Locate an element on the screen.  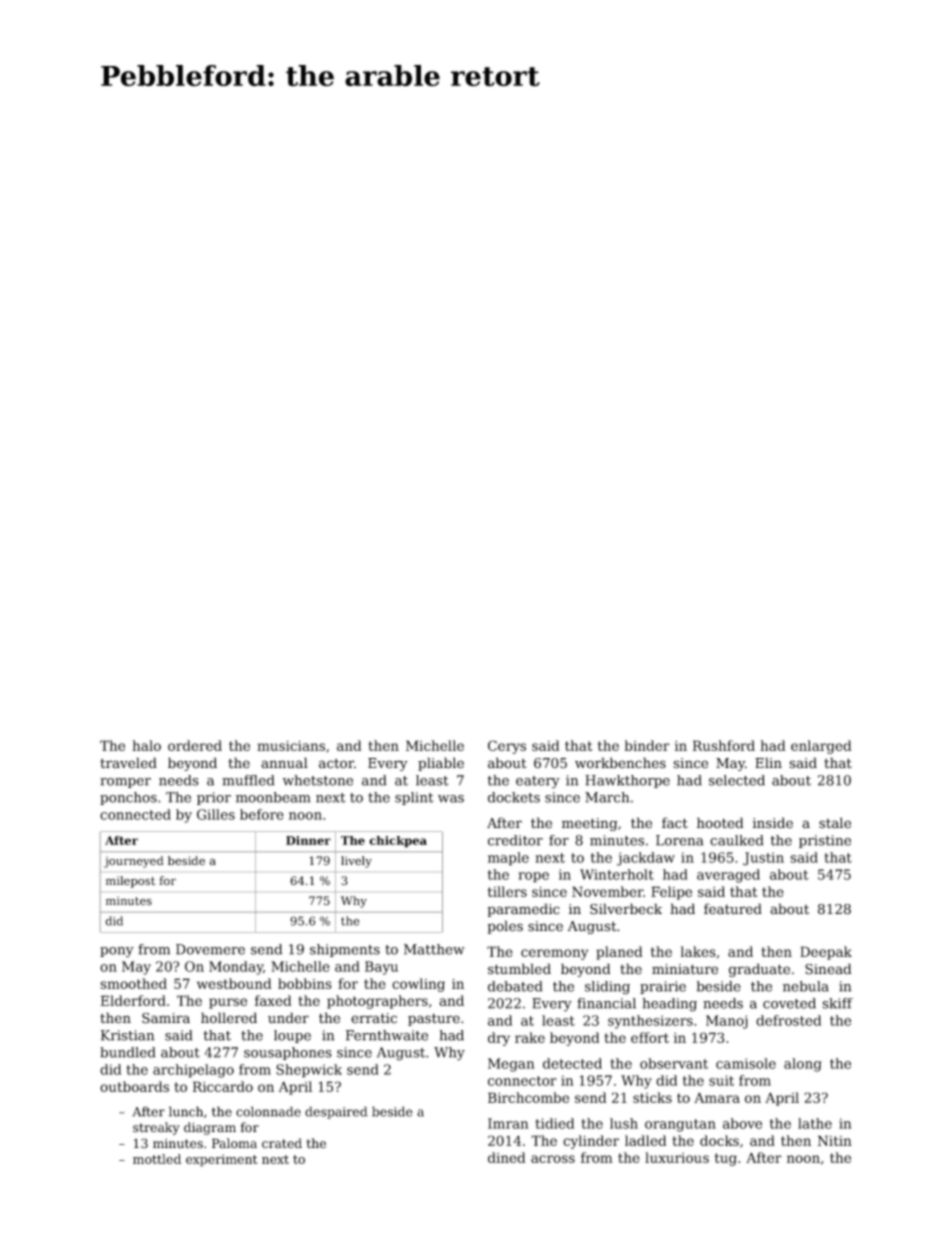
Gilles is located at coordinates (216, 814).
